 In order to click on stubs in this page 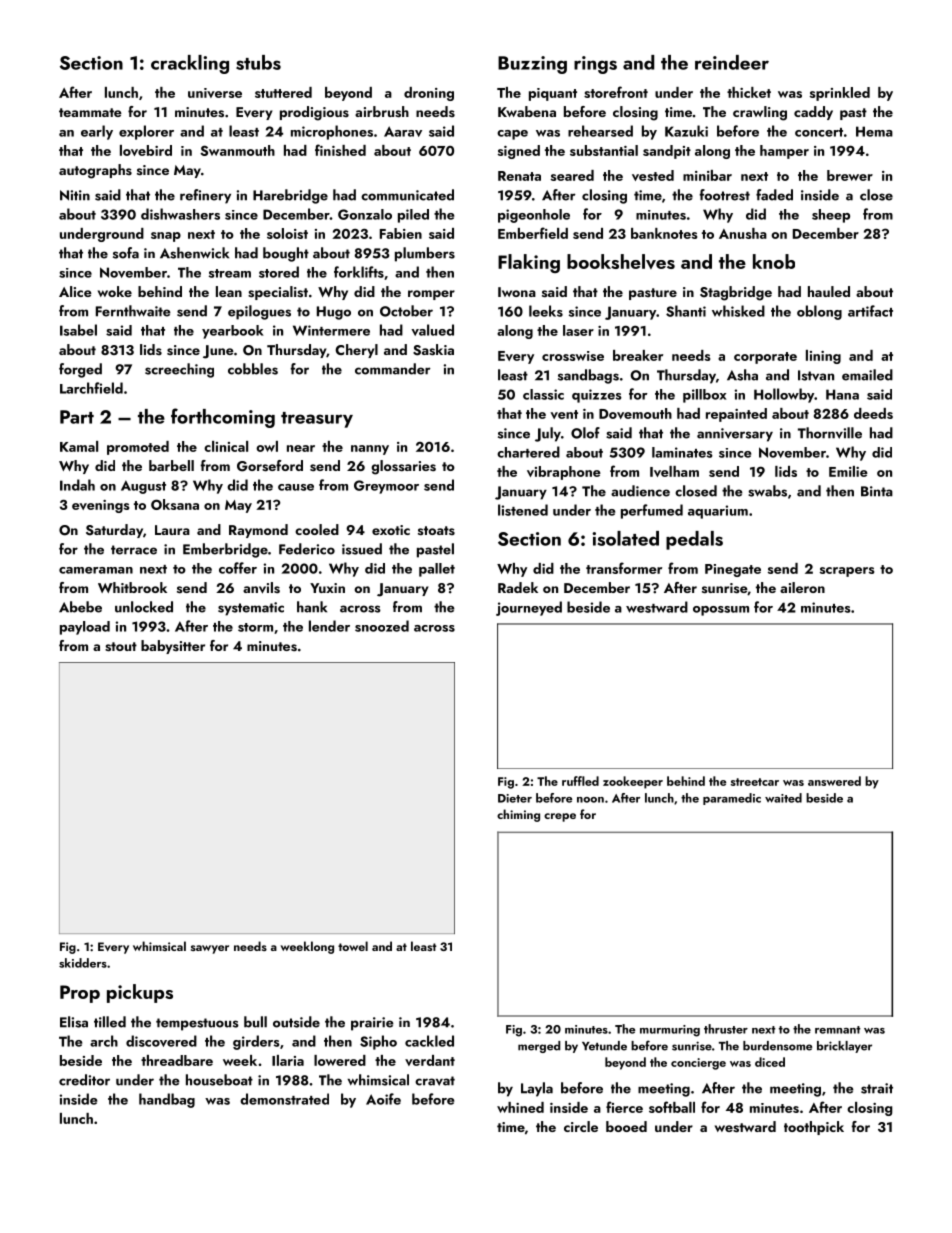, I will do `click(258, 62)`.
